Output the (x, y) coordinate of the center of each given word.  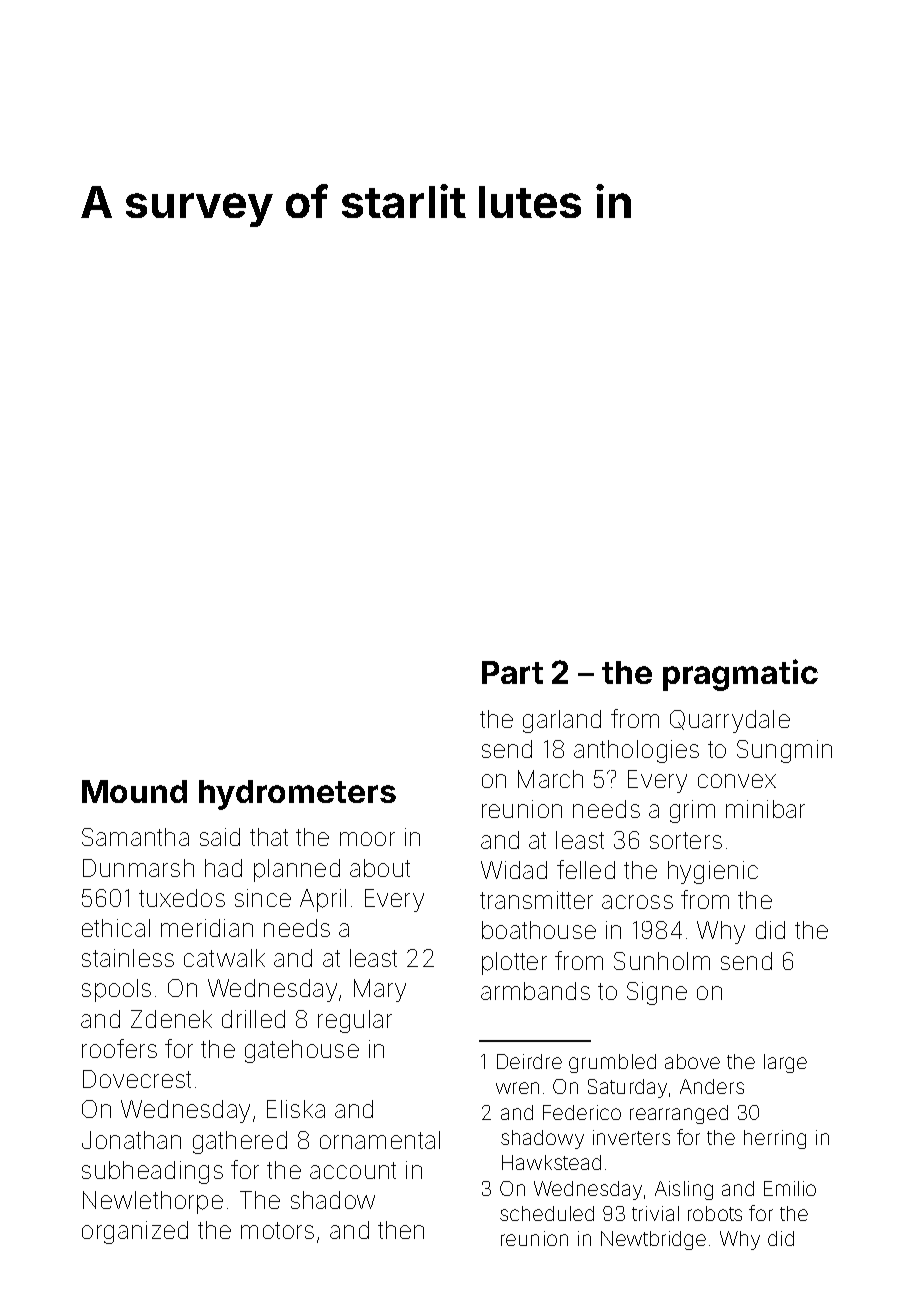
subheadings (152, 1172)
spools (116, 990)
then (401, 1230)
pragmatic (740, 675)
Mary (380, 990)
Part (512, 672)
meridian (207, 928)
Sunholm (662, 961)
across (637, 902)
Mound (134, 791)
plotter (514, 963)
